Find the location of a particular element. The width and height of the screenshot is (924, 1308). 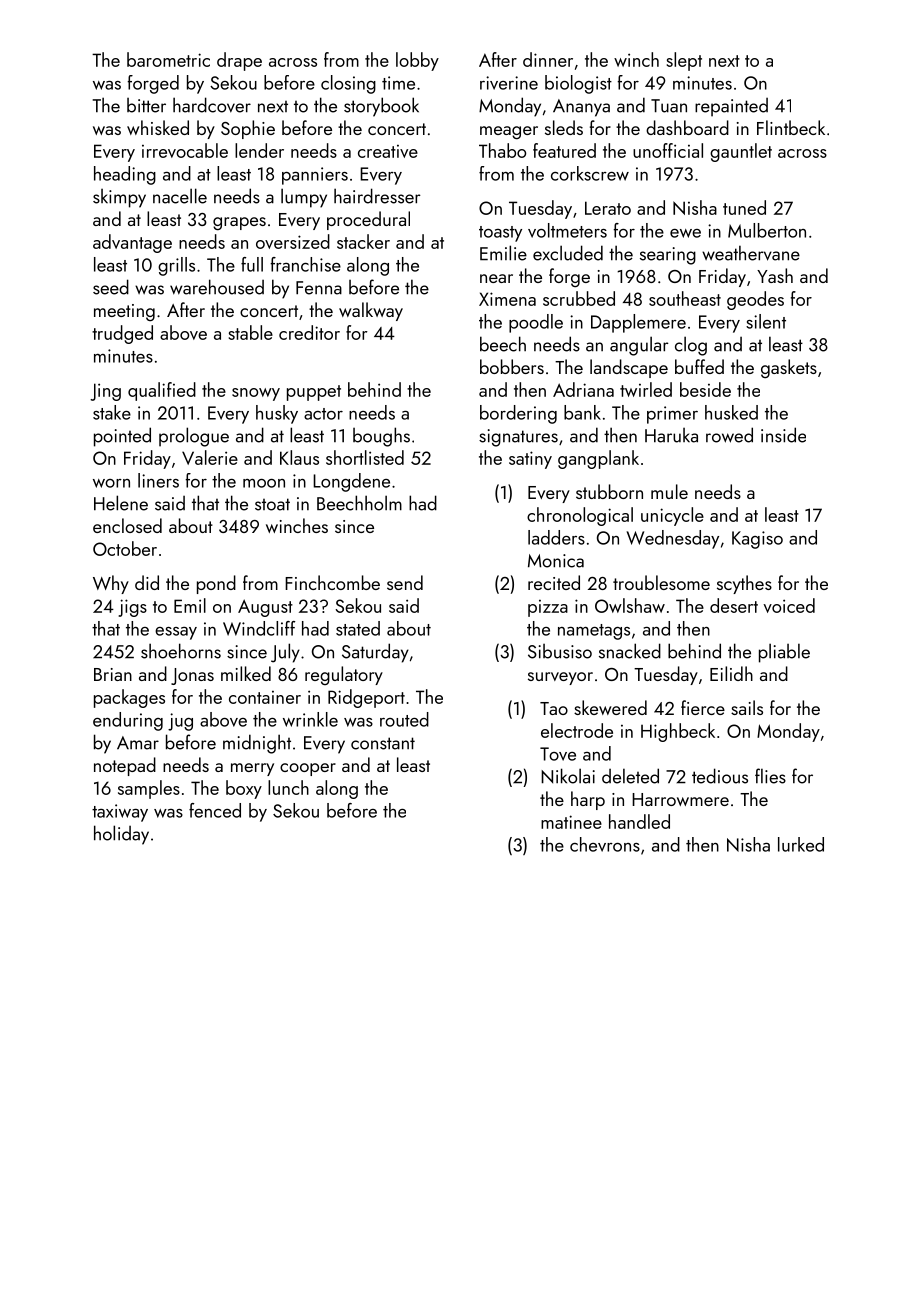

Brian is located at coordinates (113, 674).
